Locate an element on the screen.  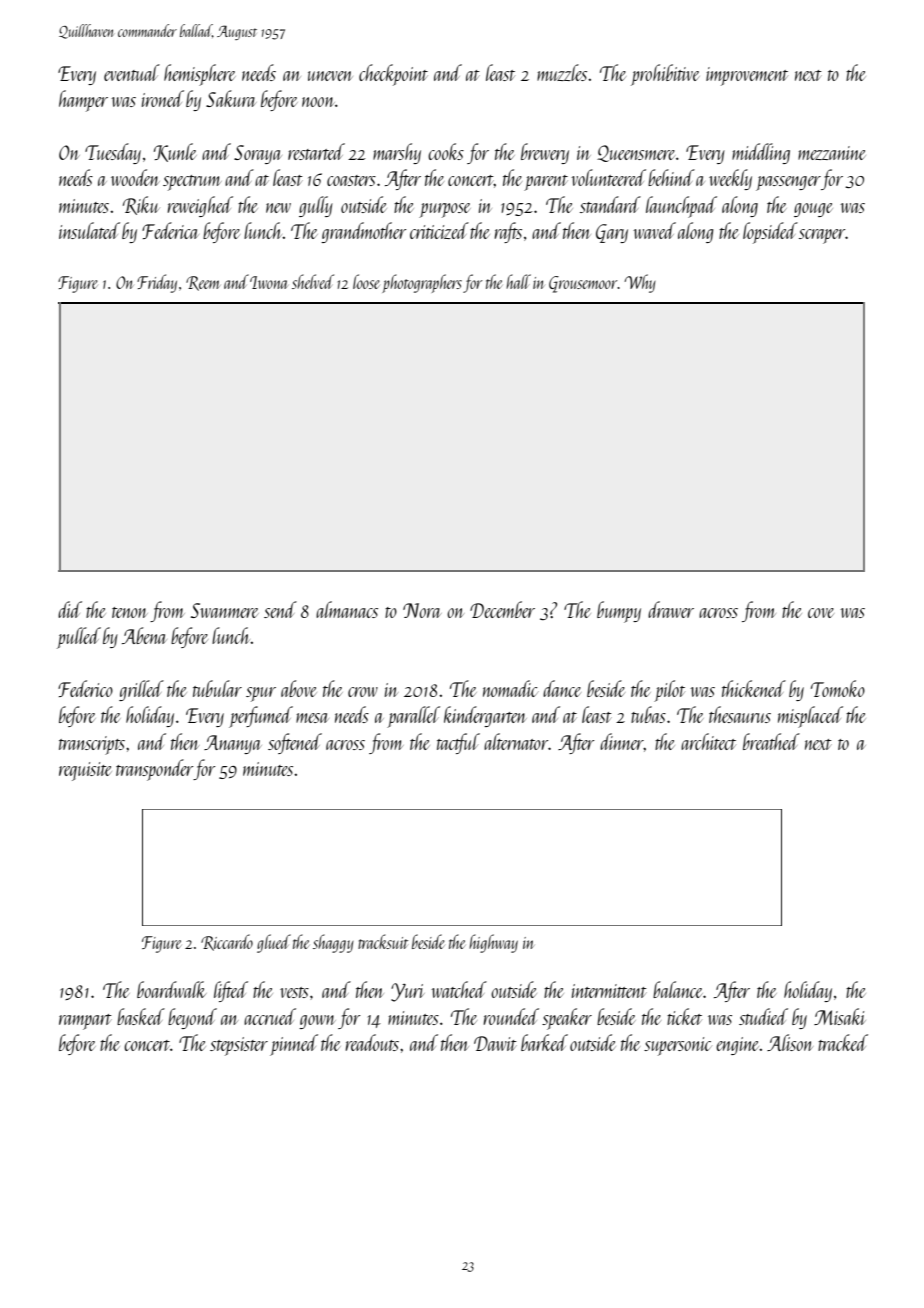
spectrum is located at coordinates (192, 183).
